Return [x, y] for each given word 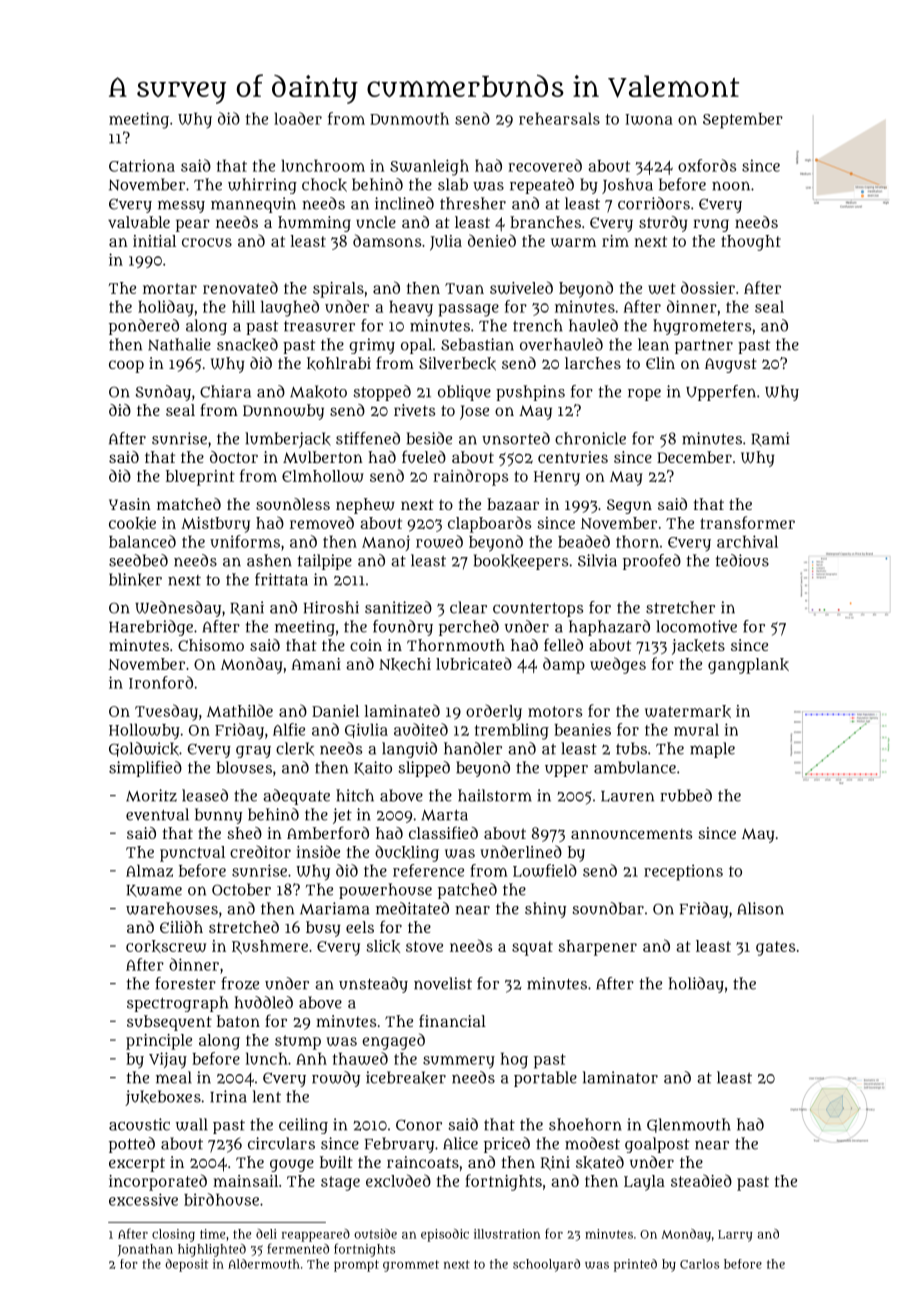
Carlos [699, 1264]
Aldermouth [264, 1264]
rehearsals [559, 118]
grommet [411, 1266]
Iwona [649, 119]
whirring [262, 186]
